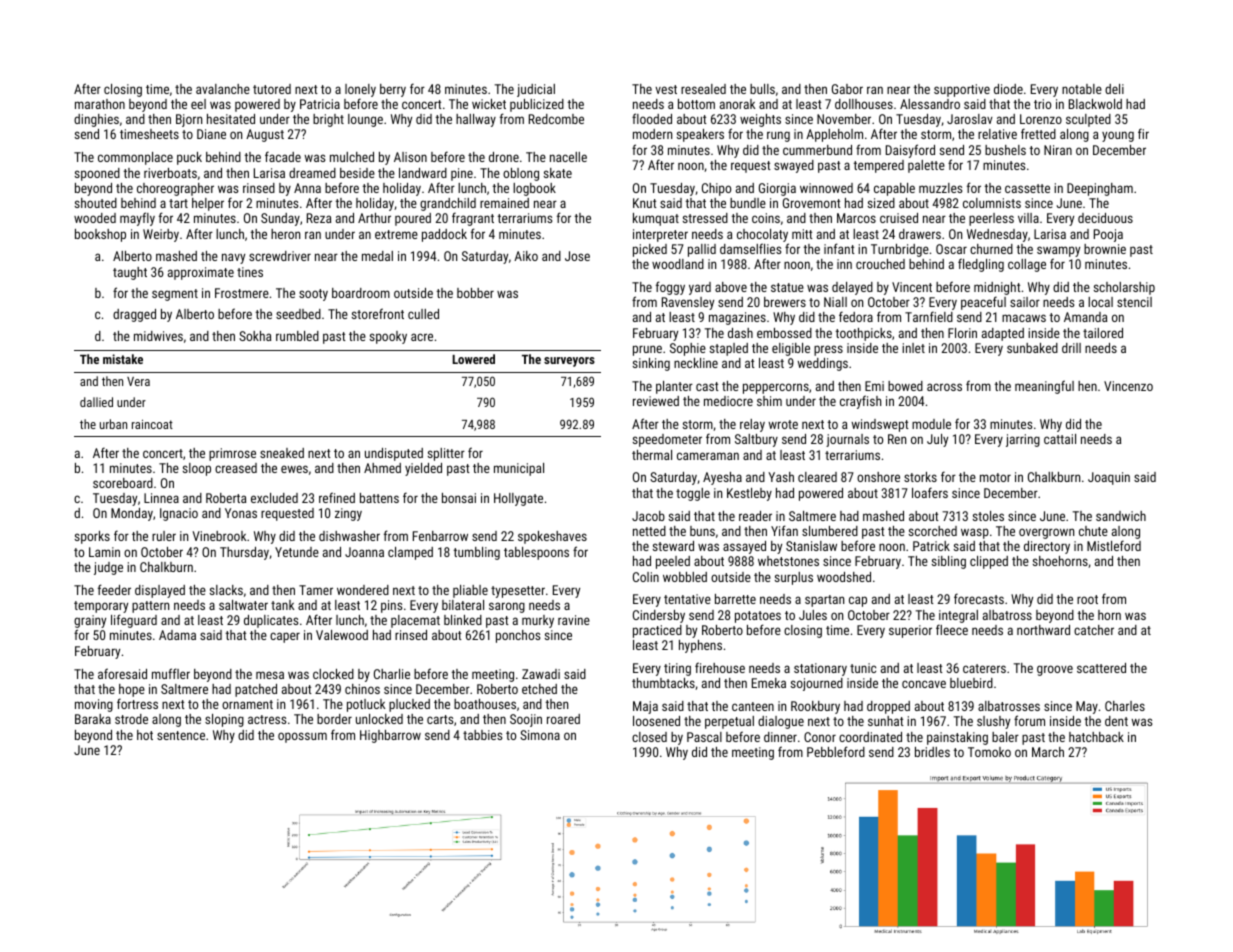  I want to click on reviewed, so click(656, 401).
